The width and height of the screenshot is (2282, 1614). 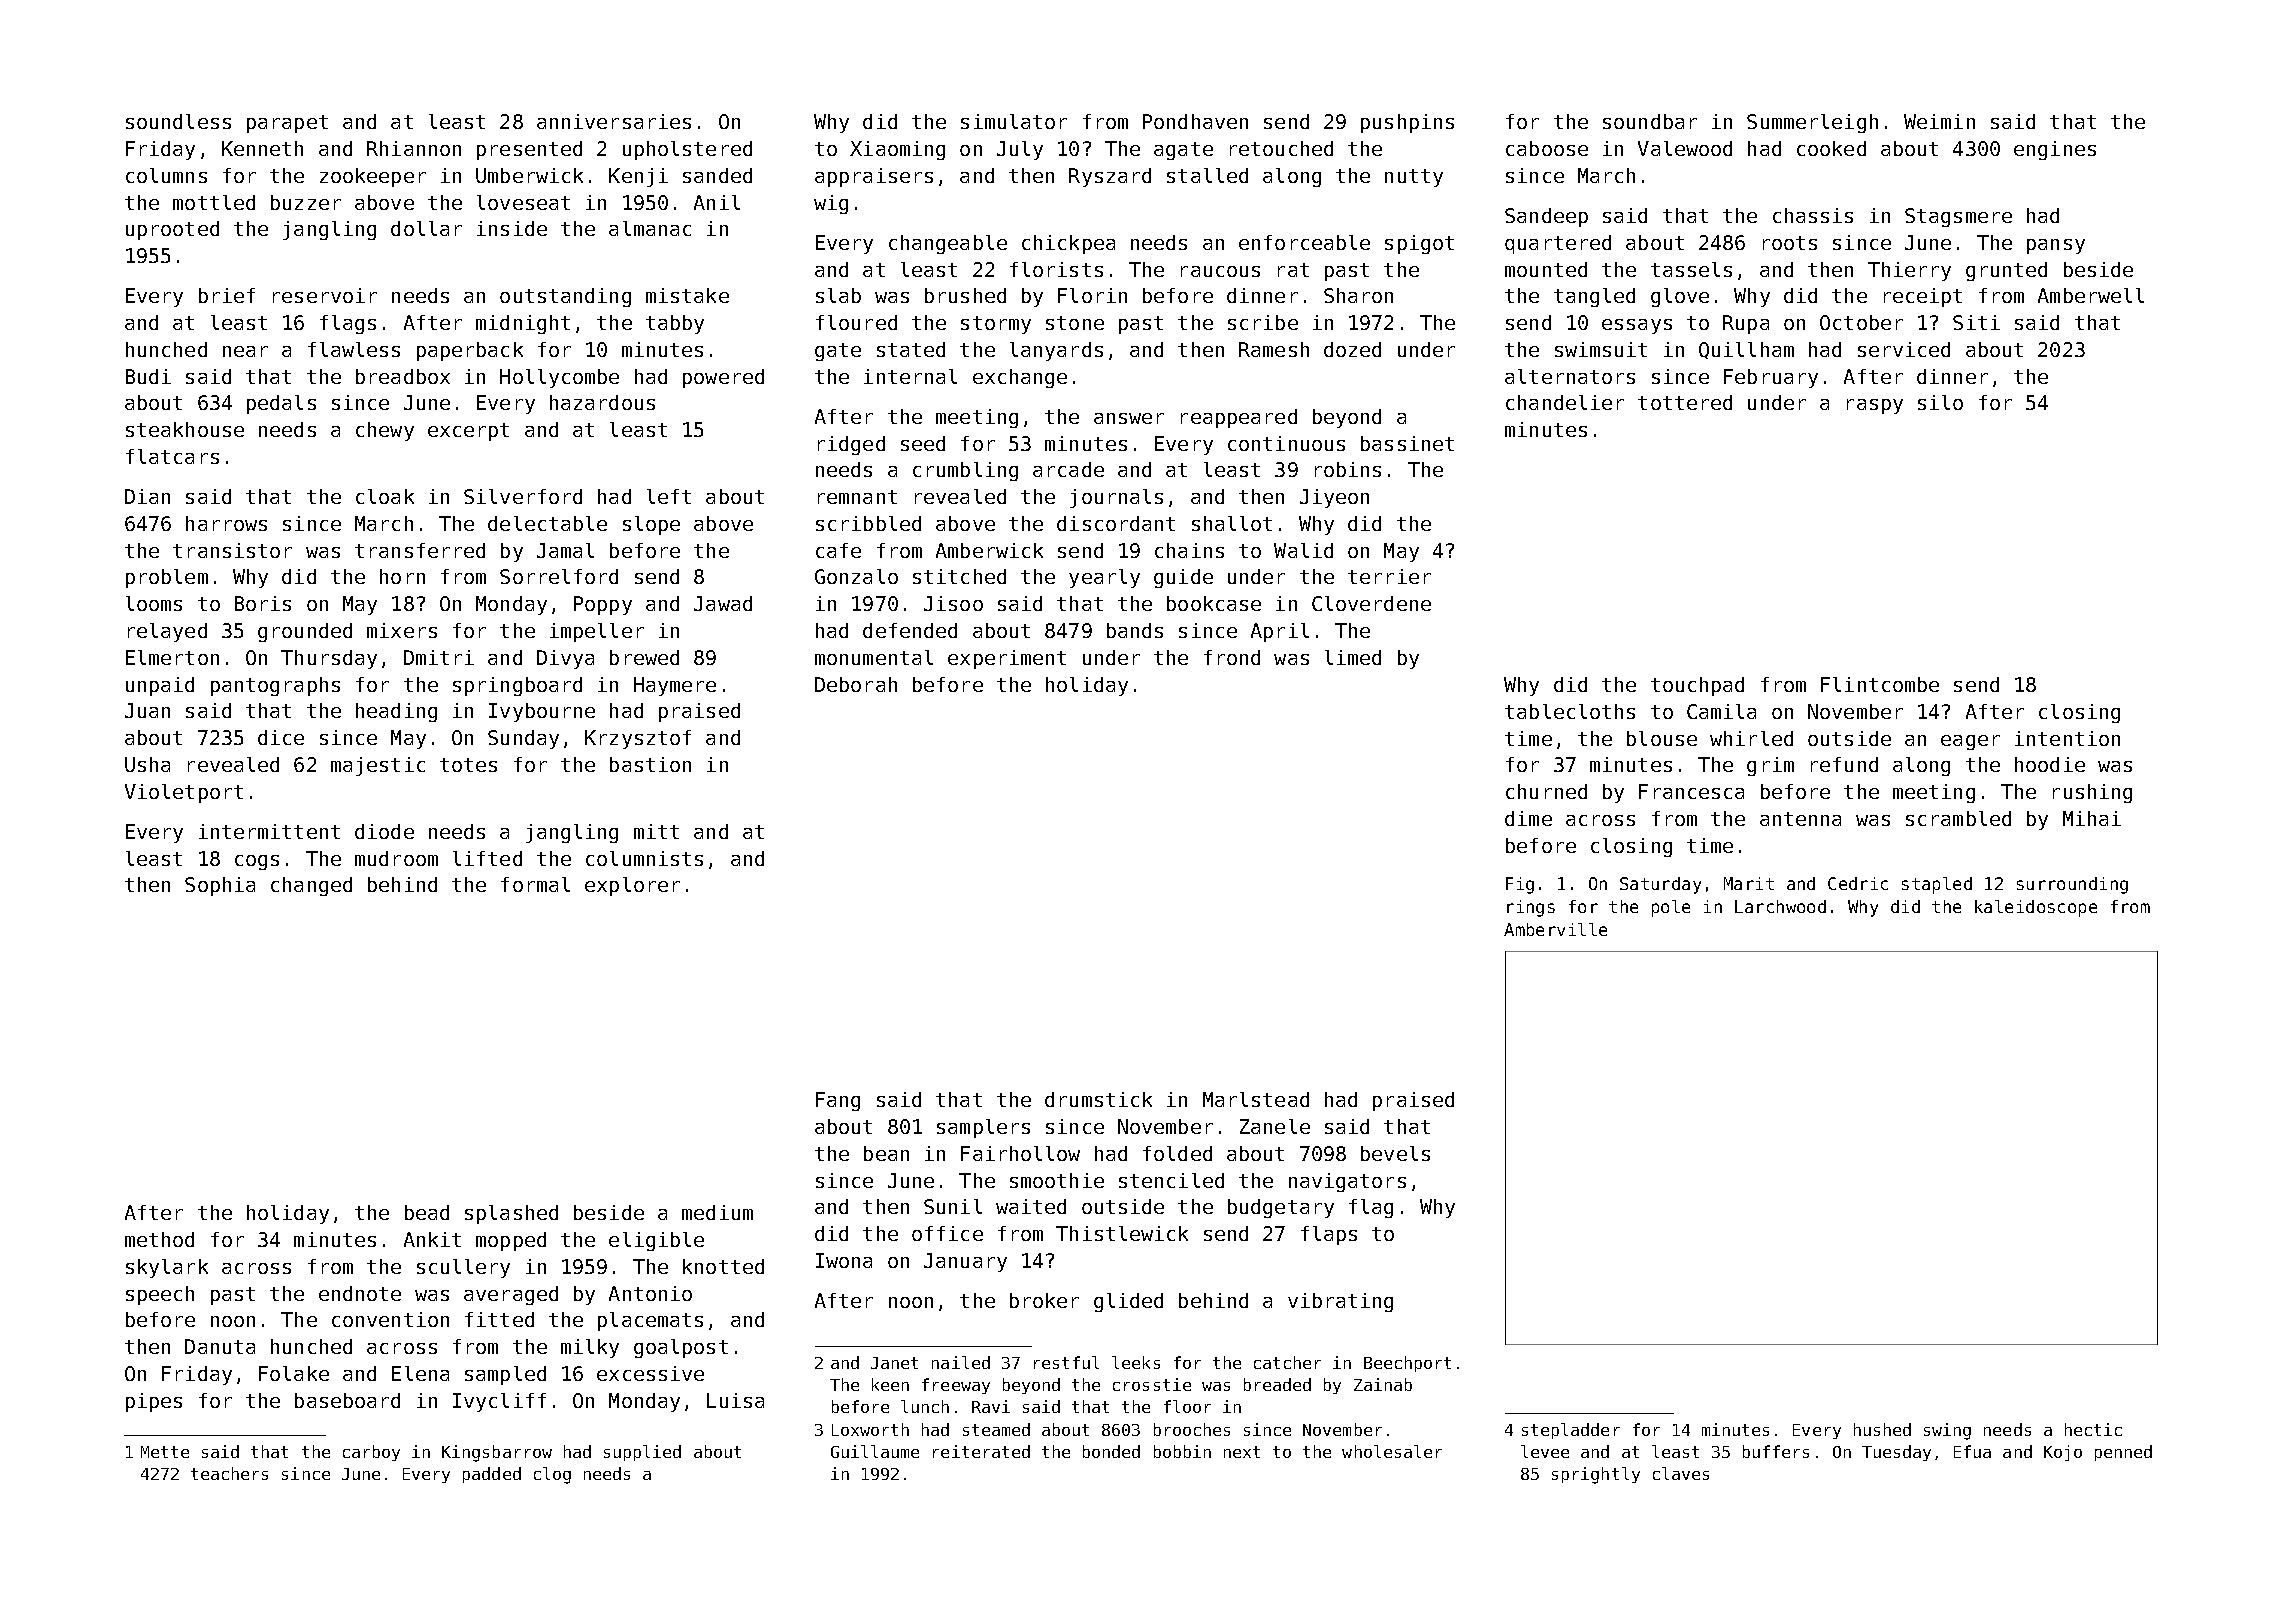 What do you see at coordinates (838, 1101) in the screenshot?
I see `Fang` at bounding box center [838, 1101].
